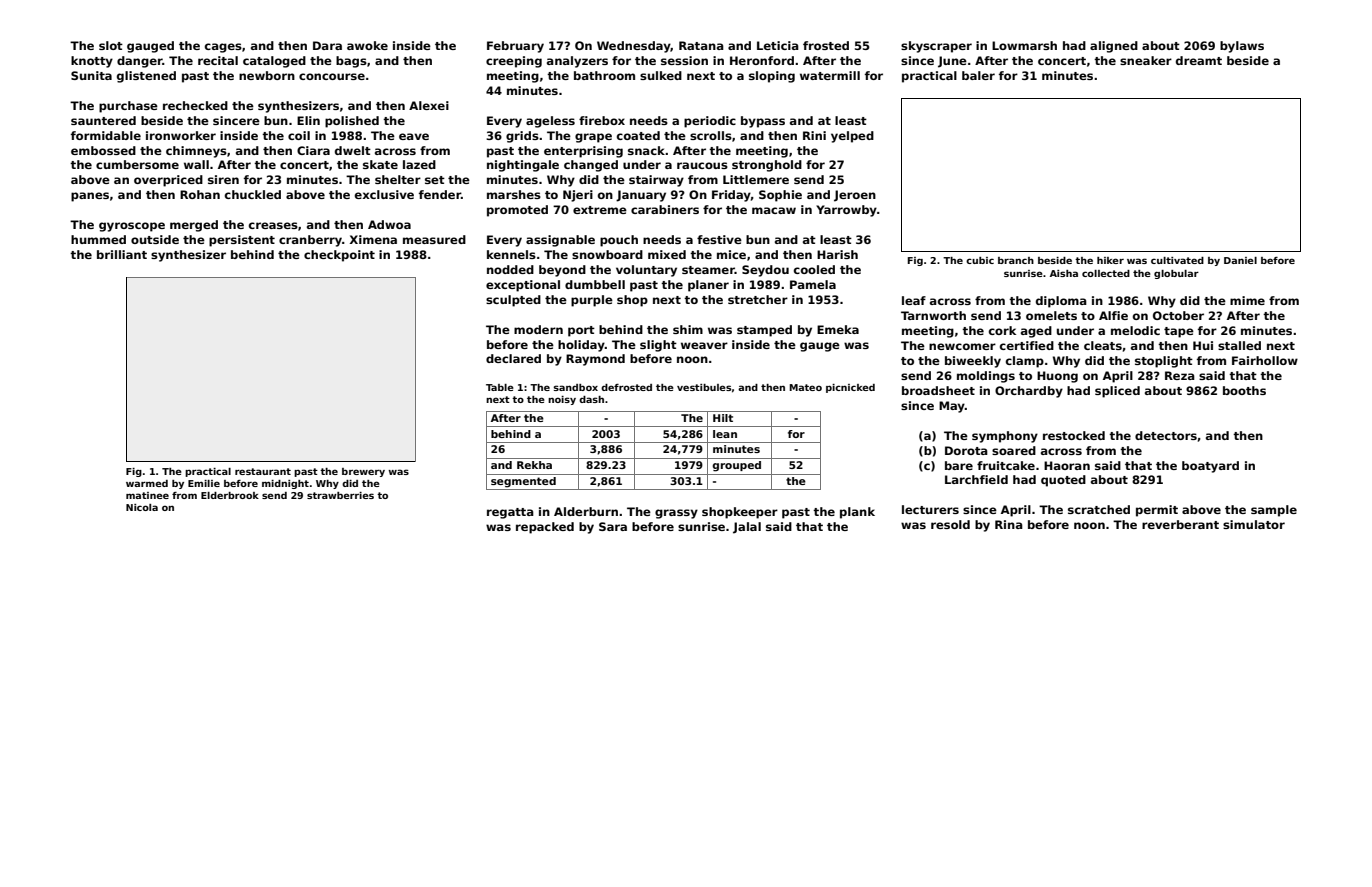 This document has width=1372, height=887. What do you see at coordinates (778, 45) in the document?
I see `Leticia` at bounding box center [778, 45].
